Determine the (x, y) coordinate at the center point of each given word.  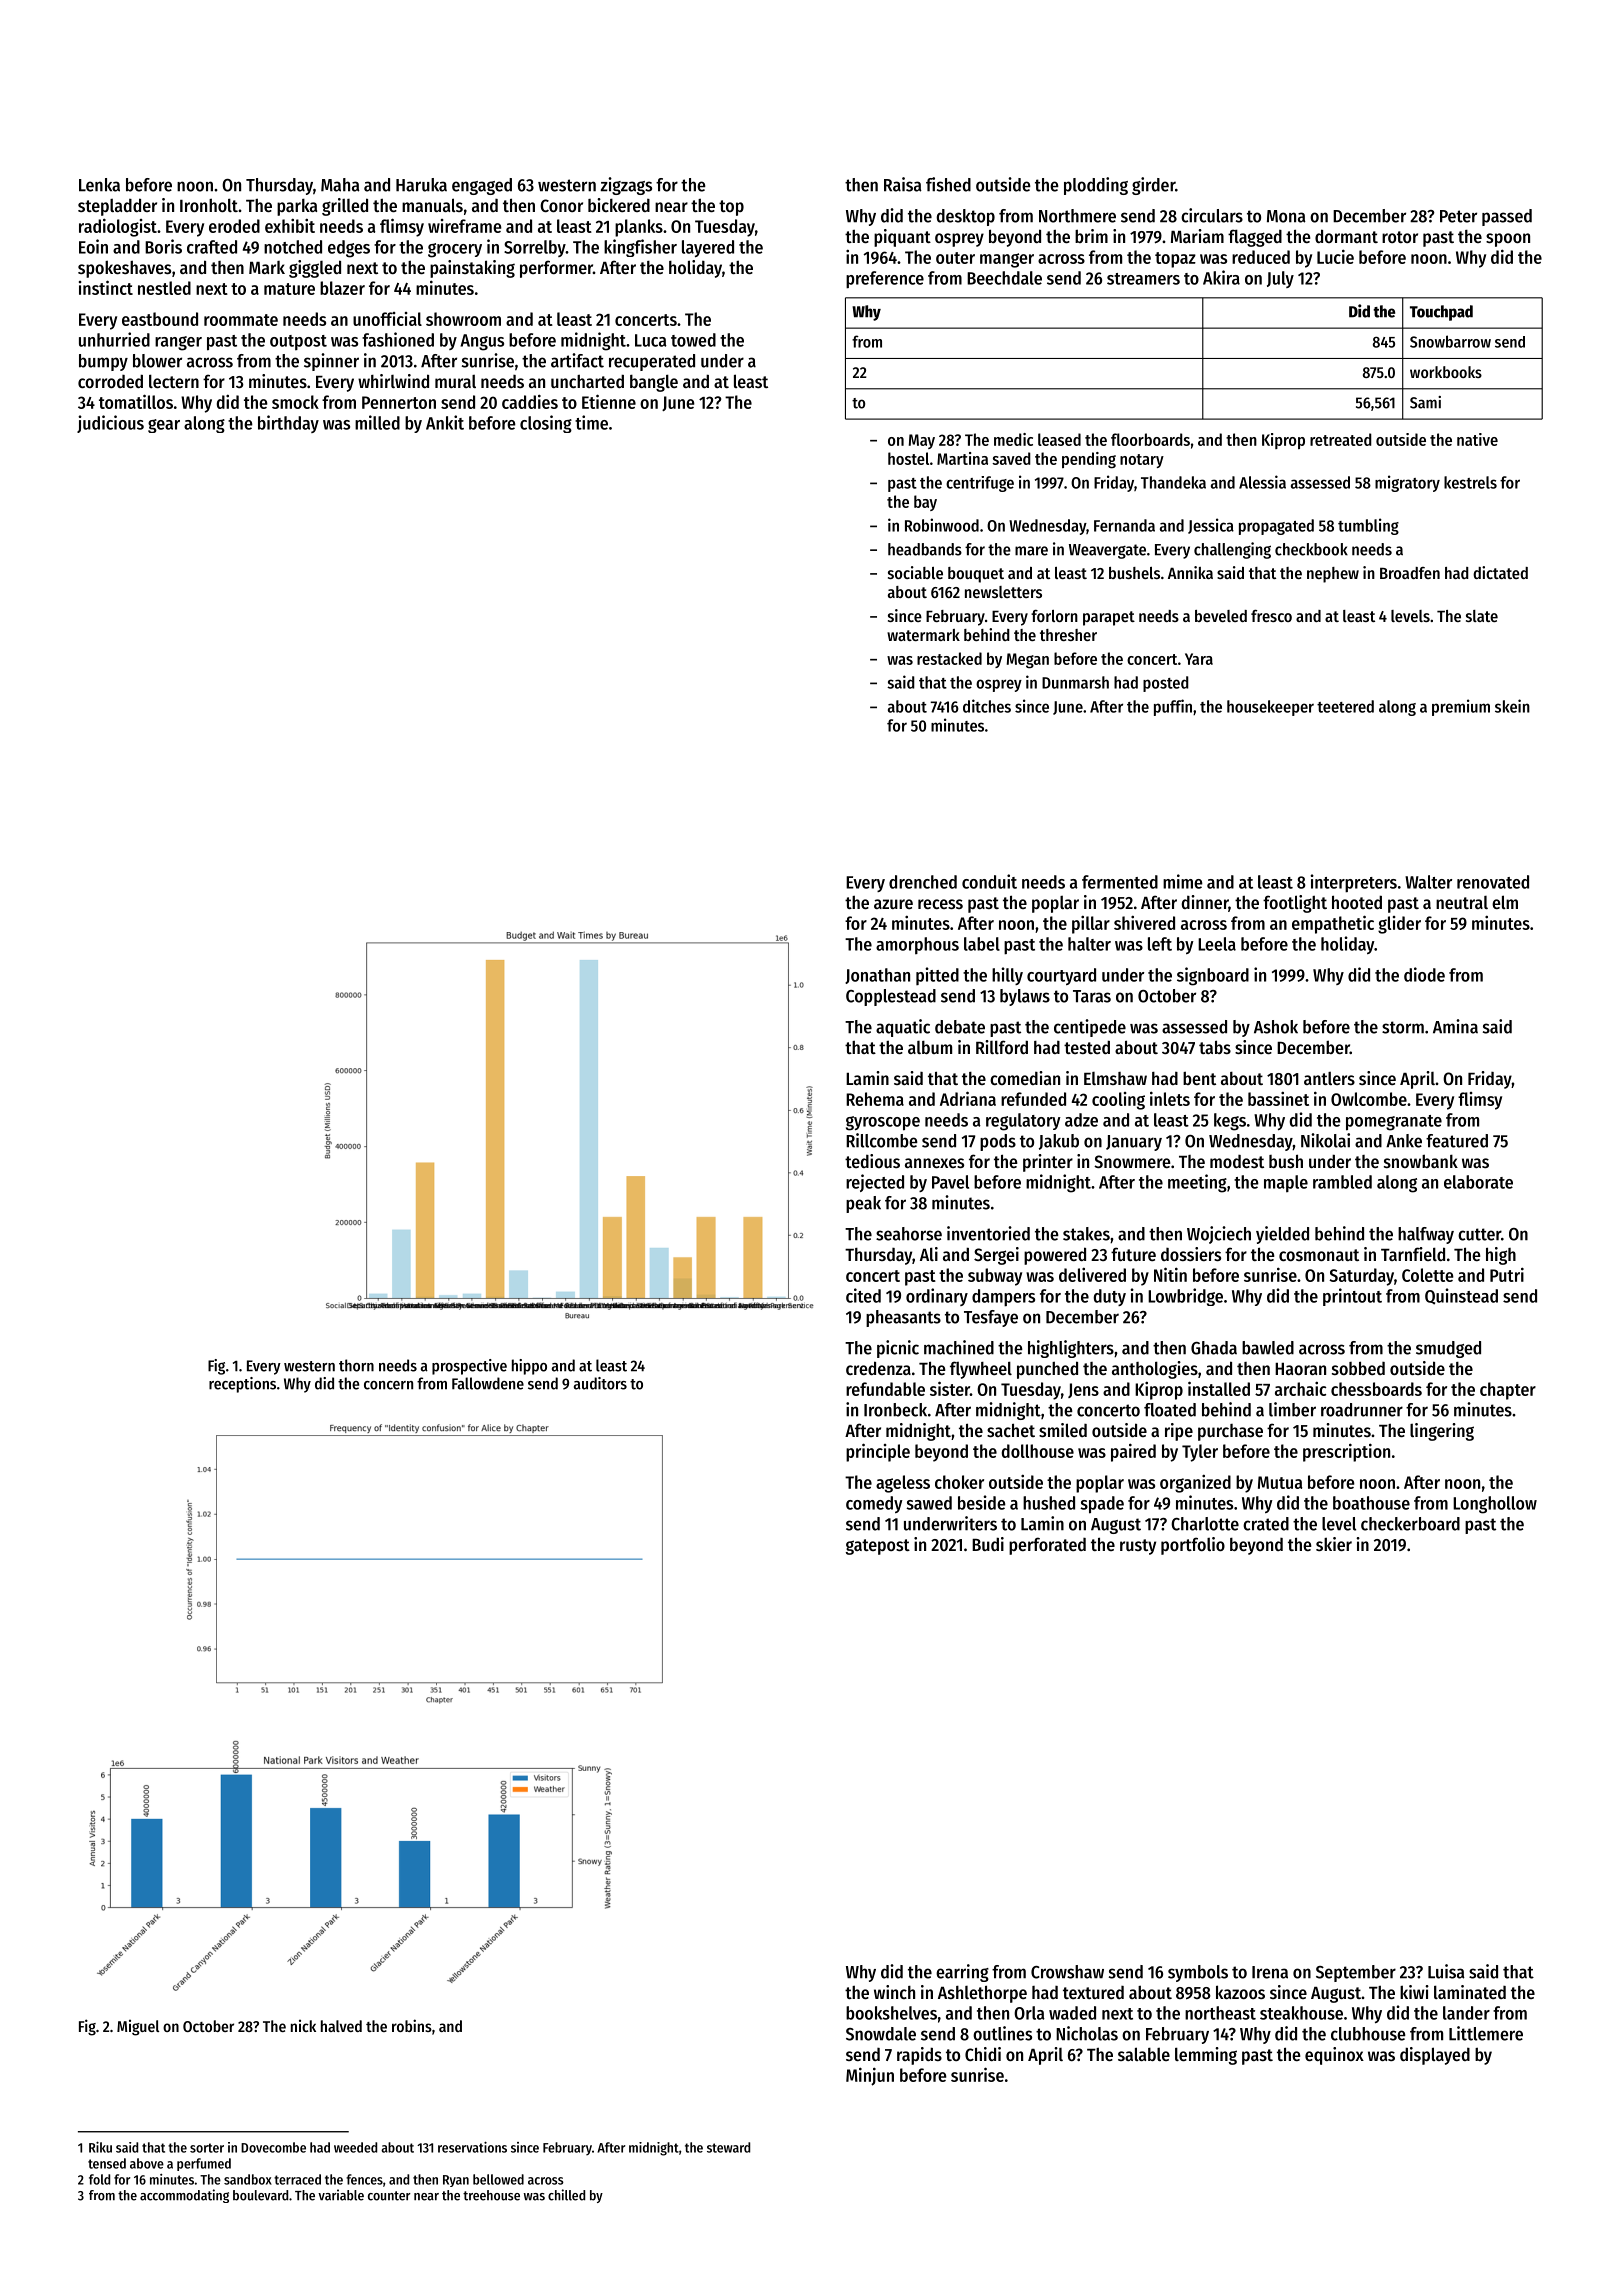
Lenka (99, 185)
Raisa (903, 184)
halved (341, 2026)
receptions (242, 1385)
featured (1457, 1141)
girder (1153, 186)
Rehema (875, 1099)
